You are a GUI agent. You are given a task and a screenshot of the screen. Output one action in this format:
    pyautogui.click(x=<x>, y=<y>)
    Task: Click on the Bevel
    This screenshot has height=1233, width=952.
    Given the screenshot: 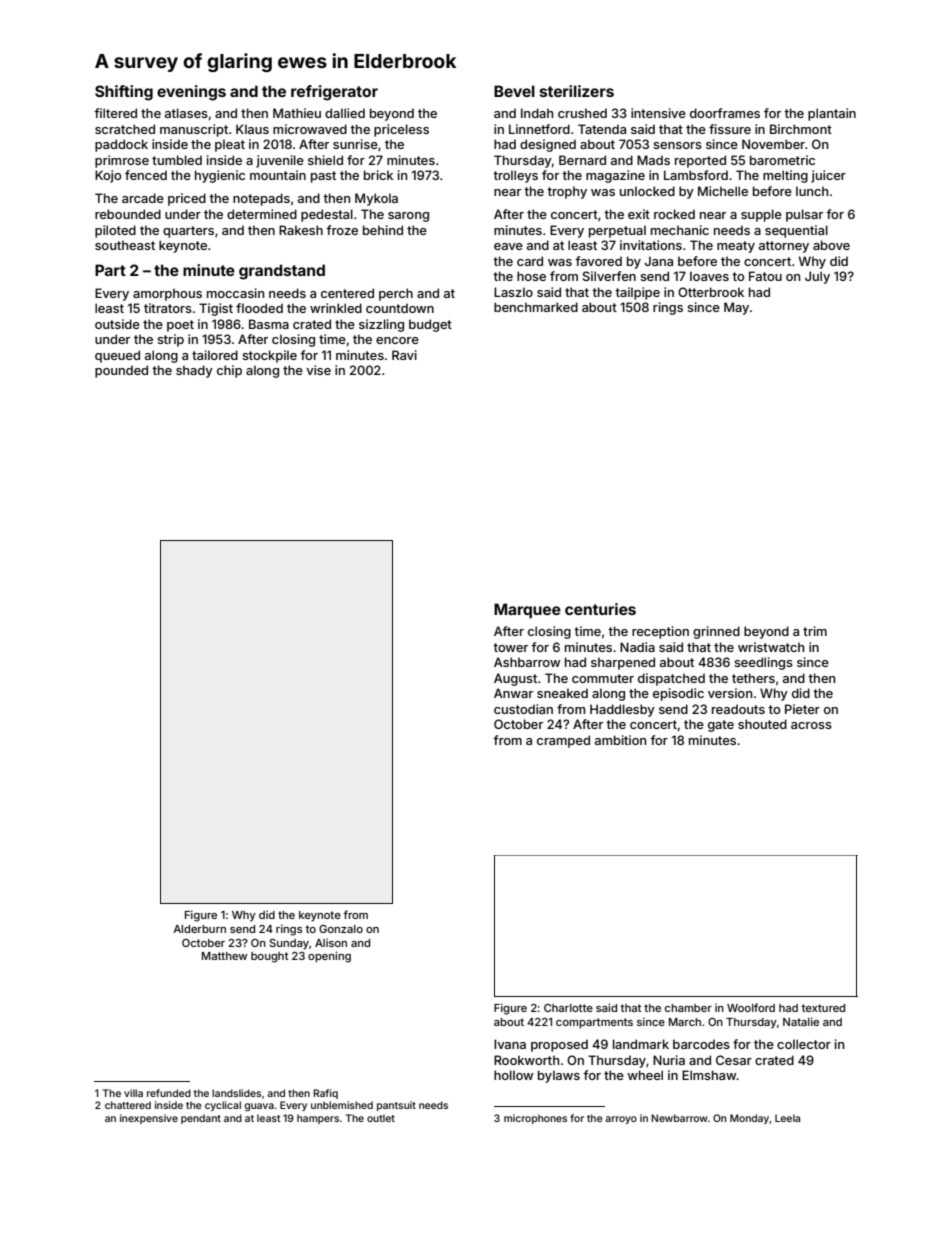 What is the action you would take?
    pyautogui.click(x=514, y=91)
